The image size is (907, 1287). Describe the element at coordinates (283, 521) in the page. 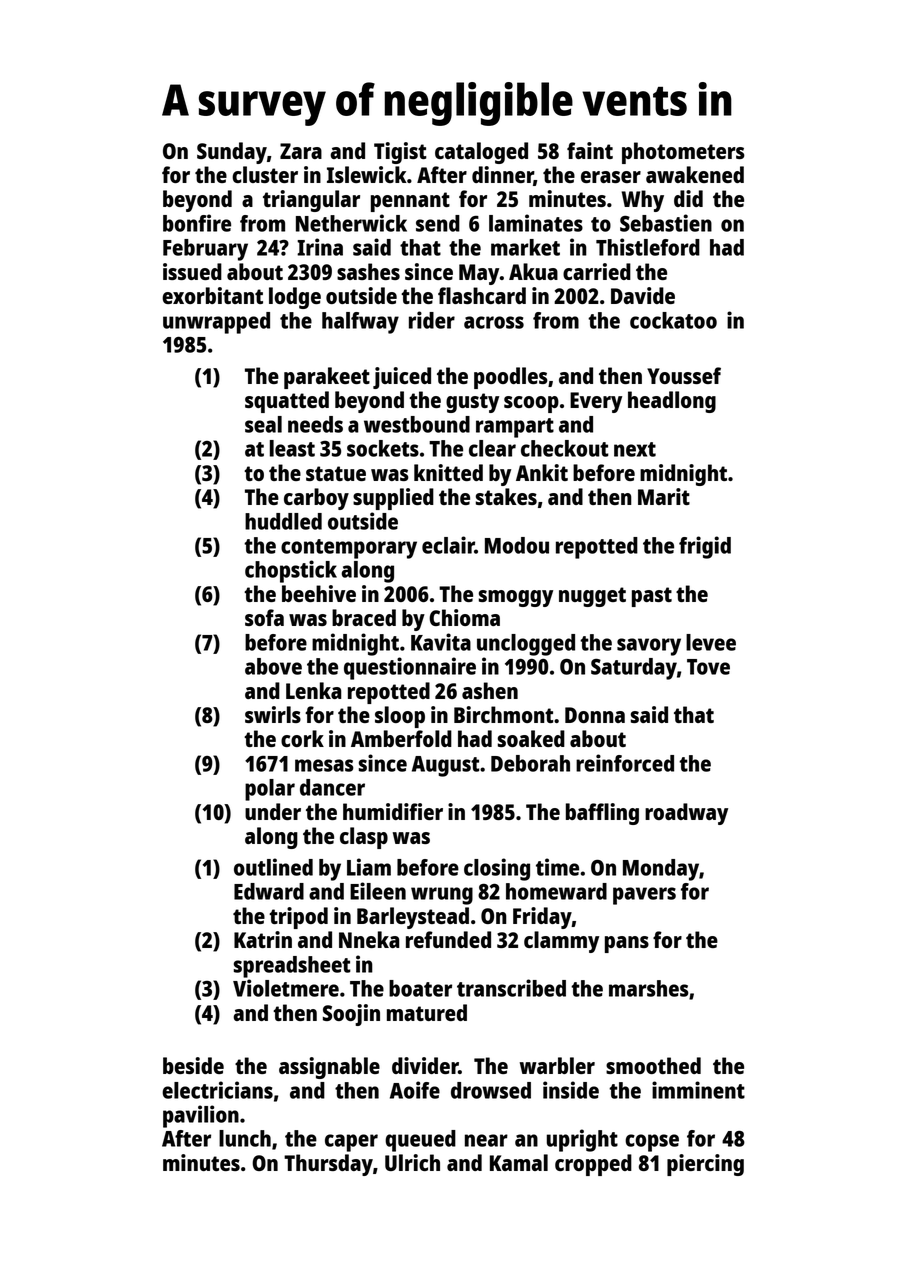

I see `huddled` at that location.
